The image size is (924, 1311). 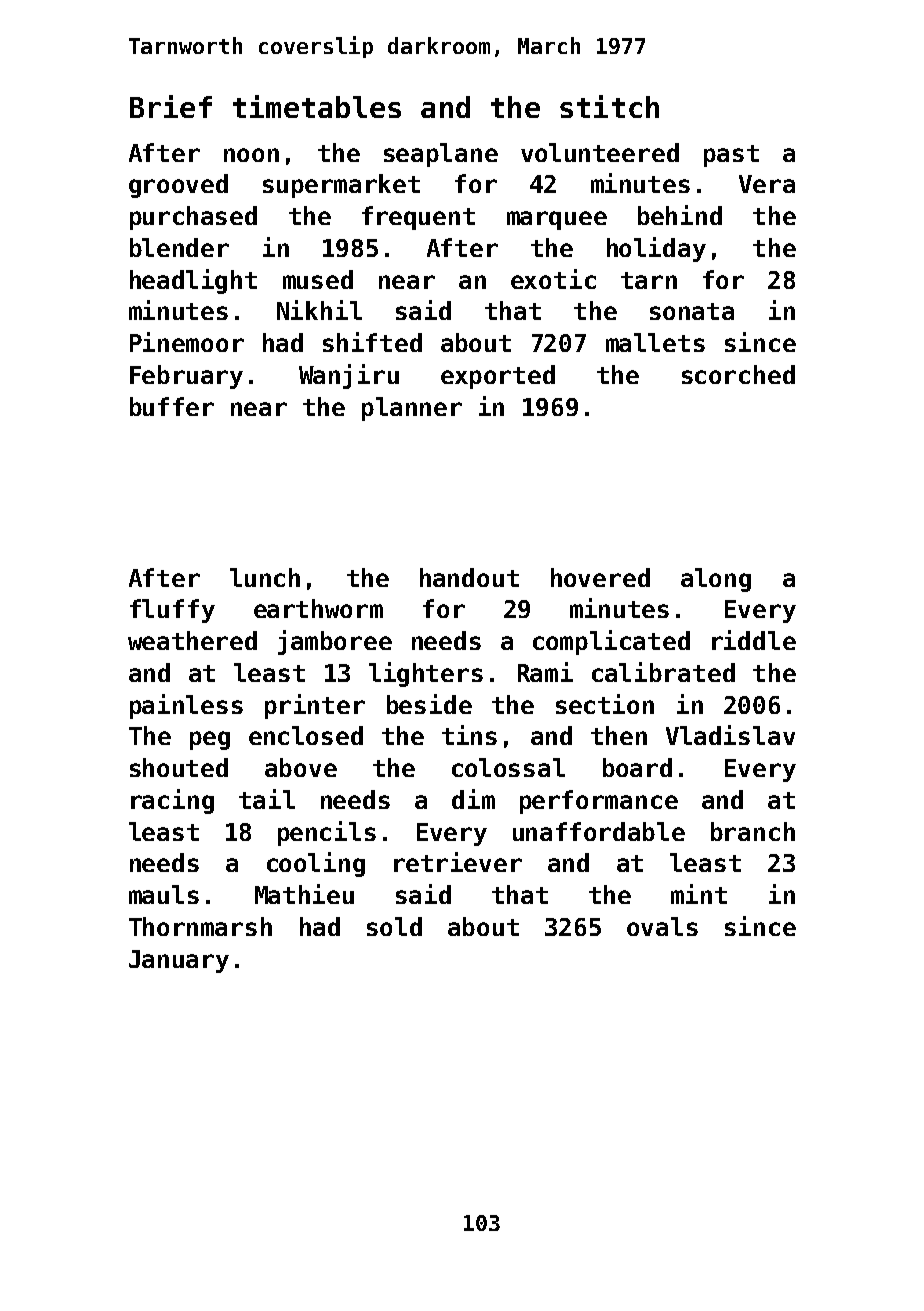 I want to click on board, so click(x=637, y=767).
